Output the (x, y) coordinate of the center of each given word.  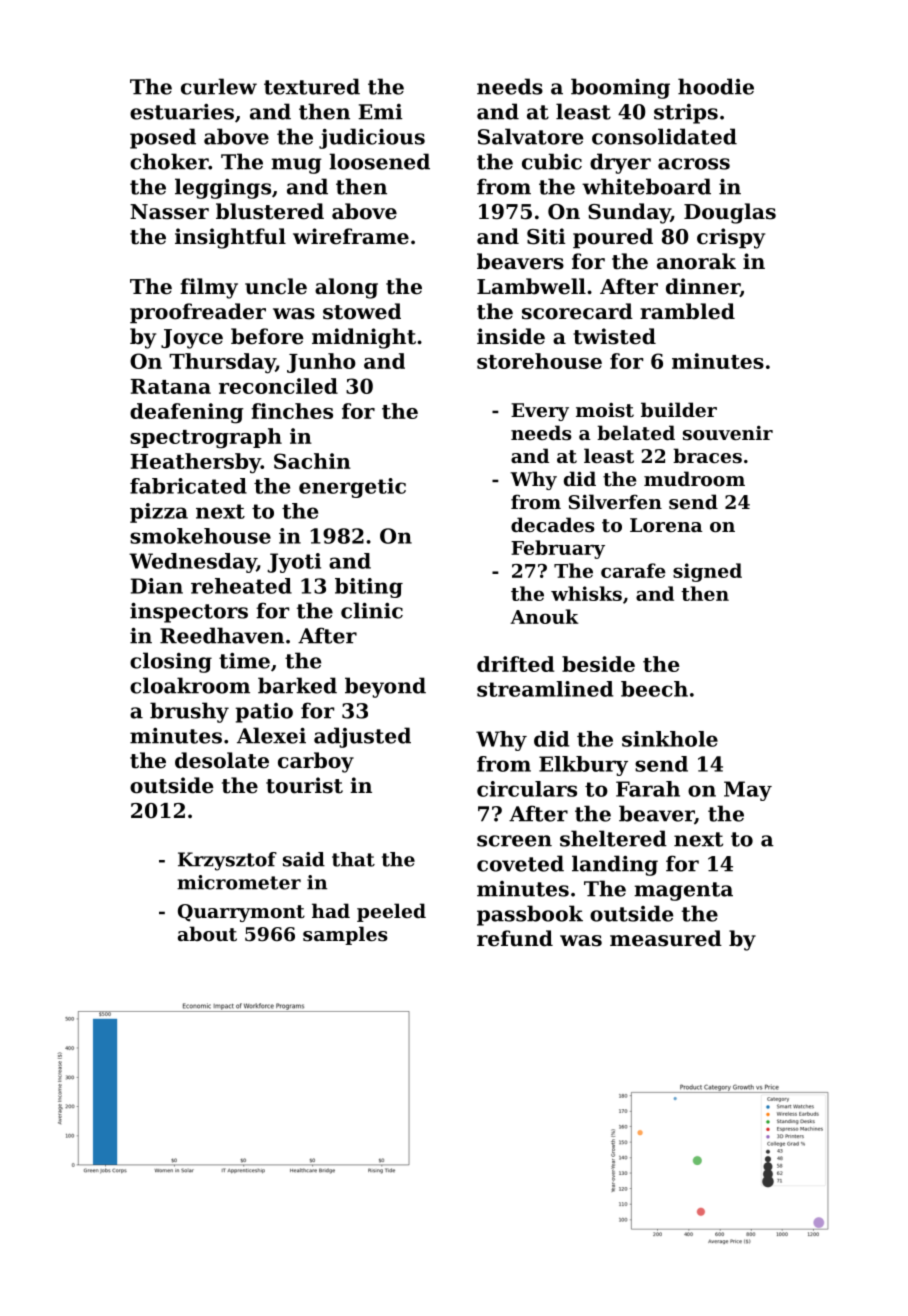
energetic (352, 488)
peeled (391, 912)
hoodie (716, 86)
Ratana (170, 386)
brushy (189, 712)
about (207, 934)
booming (620, 88)
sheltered (613, 838)
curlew (219, 86)
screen (514, 841)
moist (605, 410)
